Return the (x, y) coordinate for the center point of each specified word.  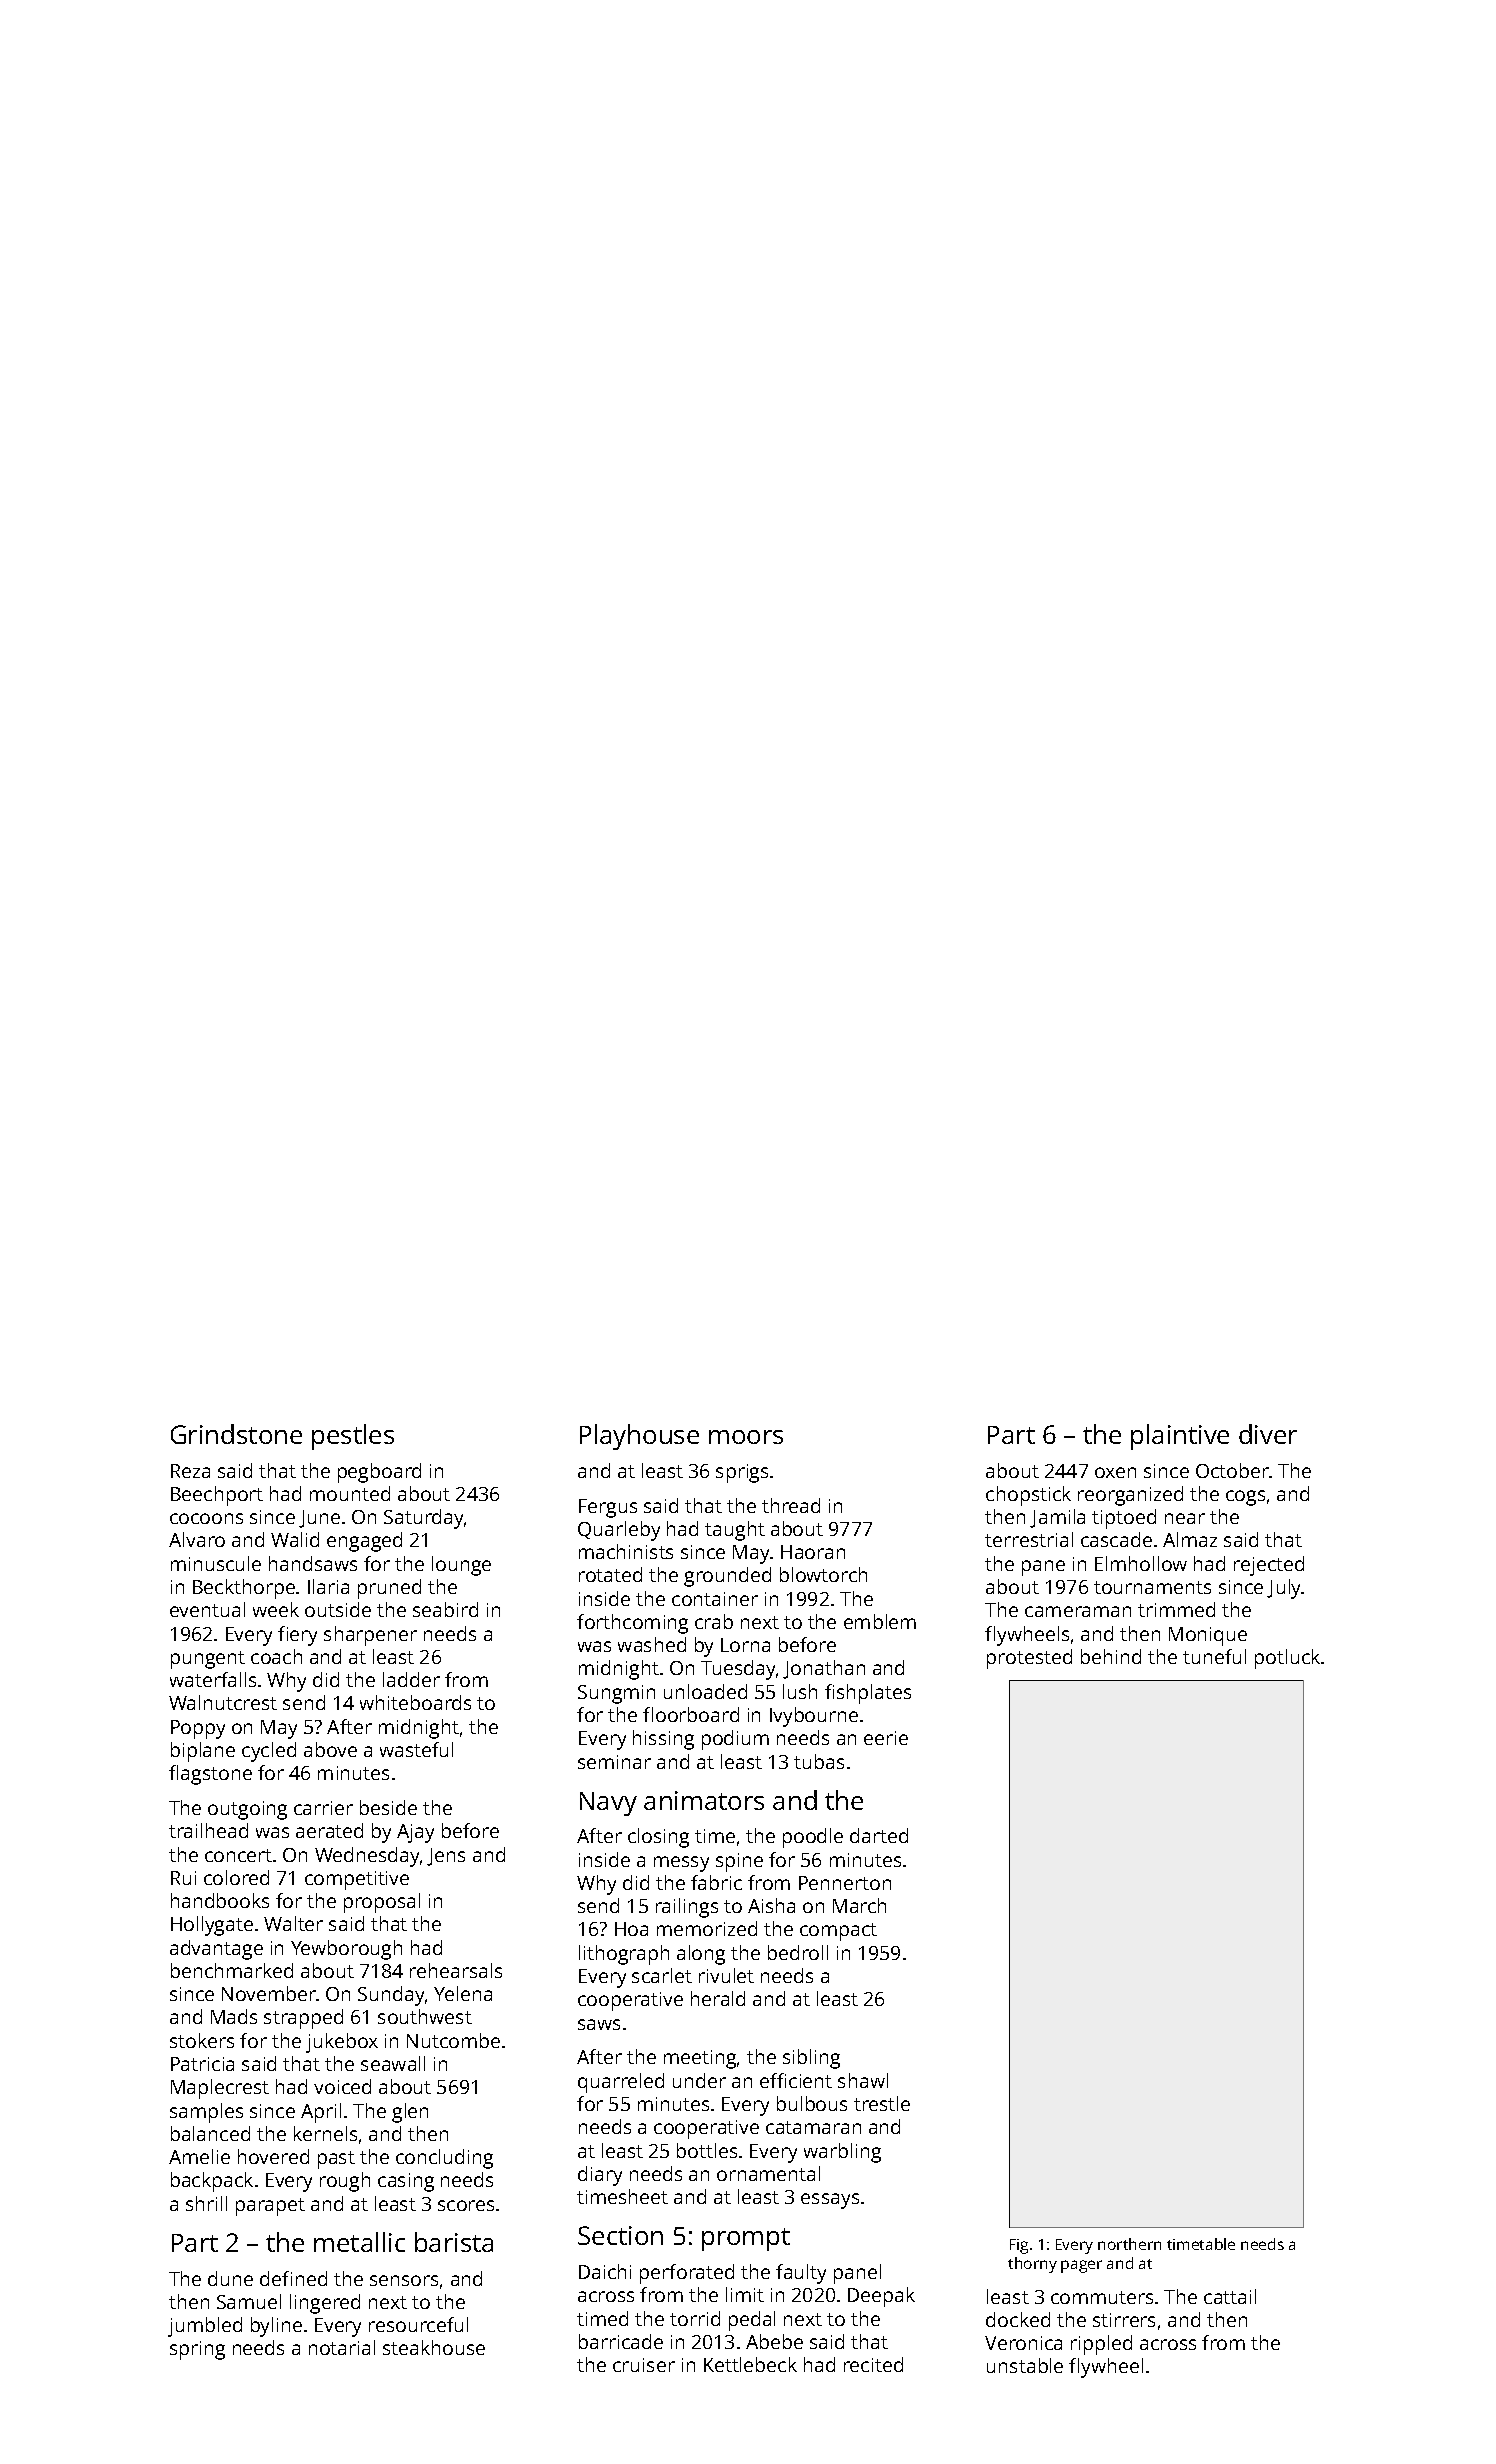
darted (879, 1835)
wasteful (416, 1749)
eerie (886, 1738)
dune (230, 2278)
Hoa (631, 1929)
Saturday (423, 1519)
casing (406, 2182)
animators (704, 1800)
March (859, 1905)
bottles (707, 2150)
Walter (293, 1923)
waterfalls (213, 1679)
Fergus (608, 1508)
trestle (882, 2103)
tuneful (1214, 1656)
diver (1268, 1434)
